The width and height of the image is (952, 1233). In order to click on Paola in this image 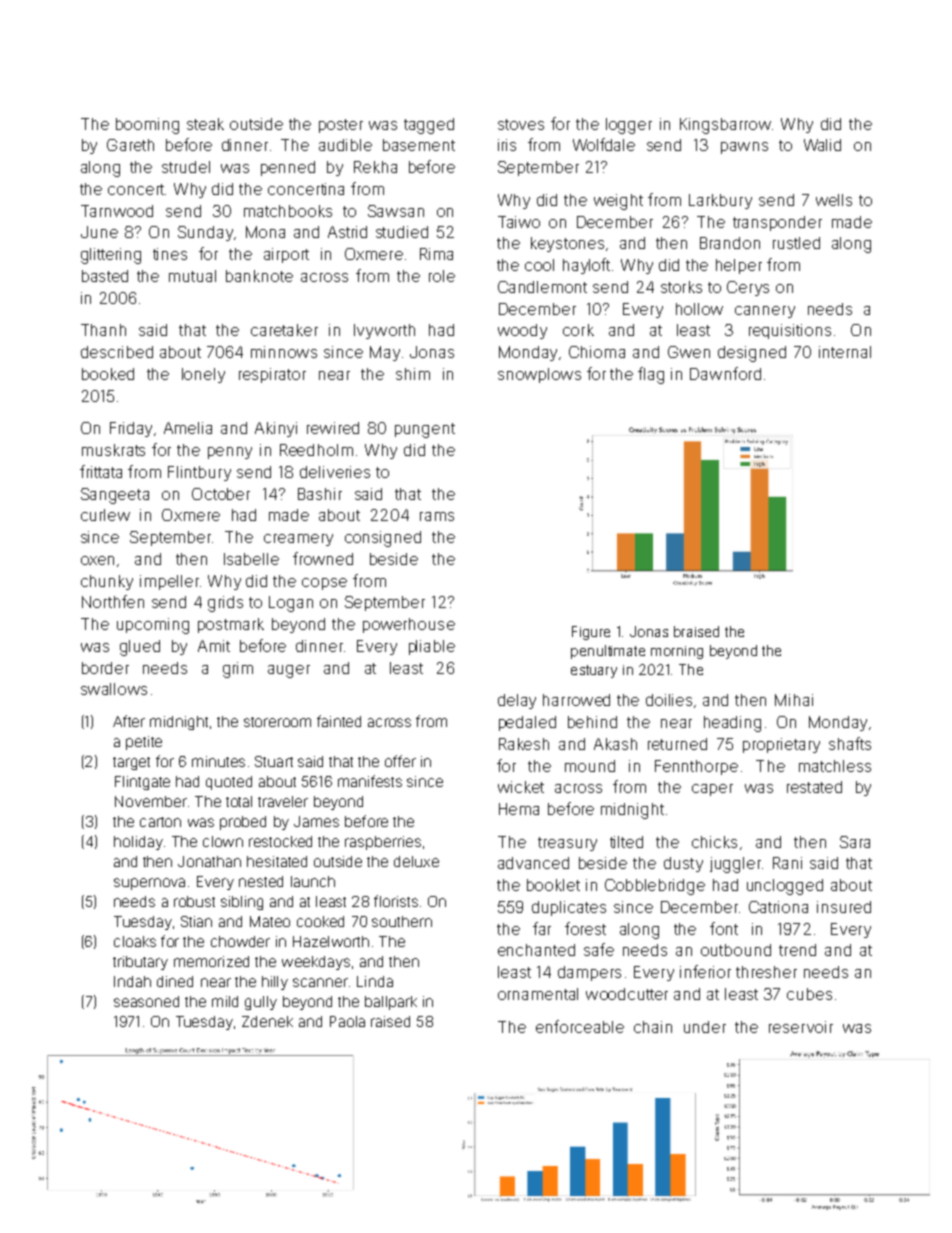, I will do `click(347, 1021)`.
